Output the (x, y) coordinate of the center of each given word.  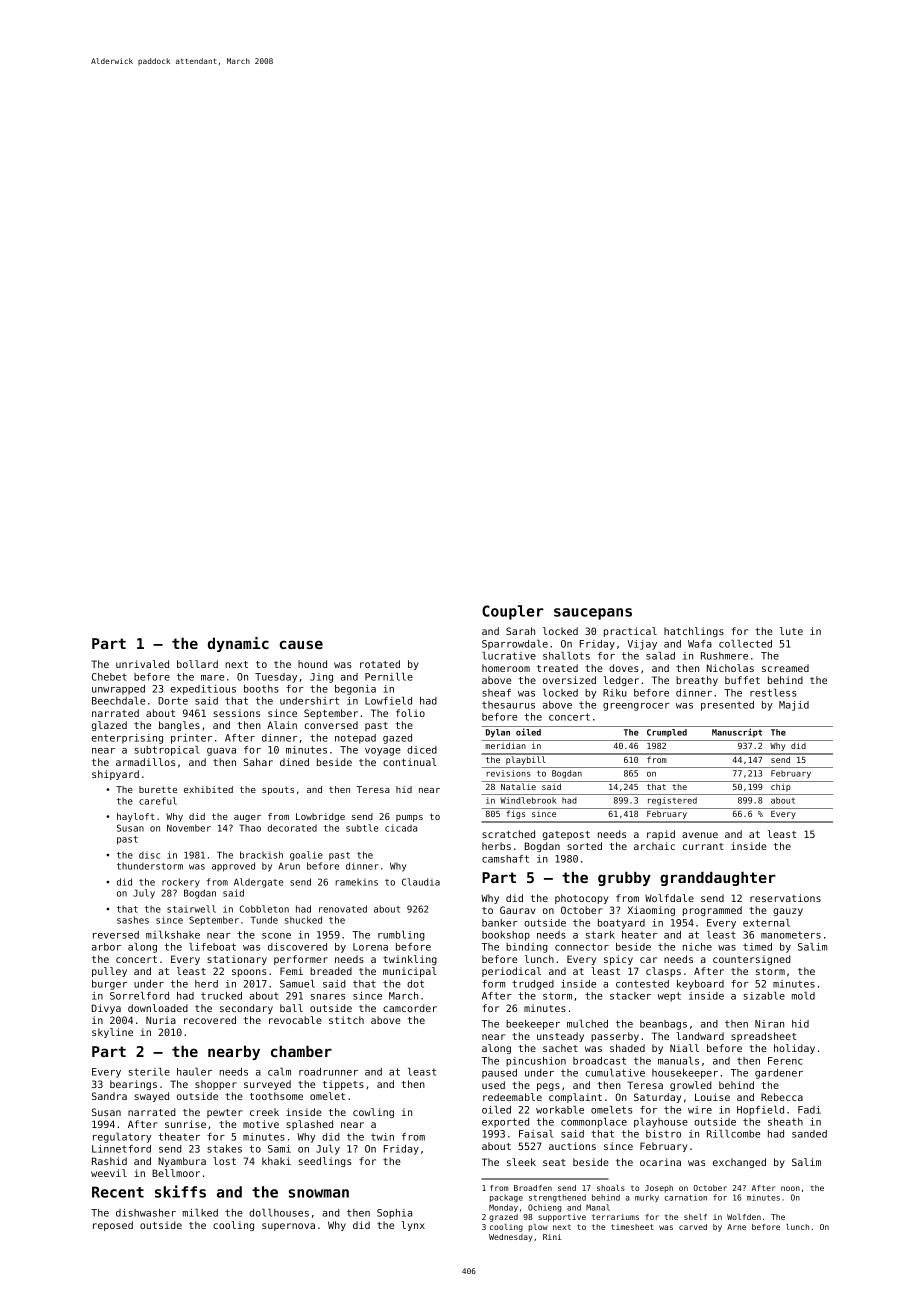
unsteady (560, 1037)
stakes (224, 1149)
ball (291, 1008)
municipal (410, 972)
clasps (663, 972)
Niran (769, 1024)
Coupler (513, 612)
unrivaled (142, 664)
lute (791, 631)
